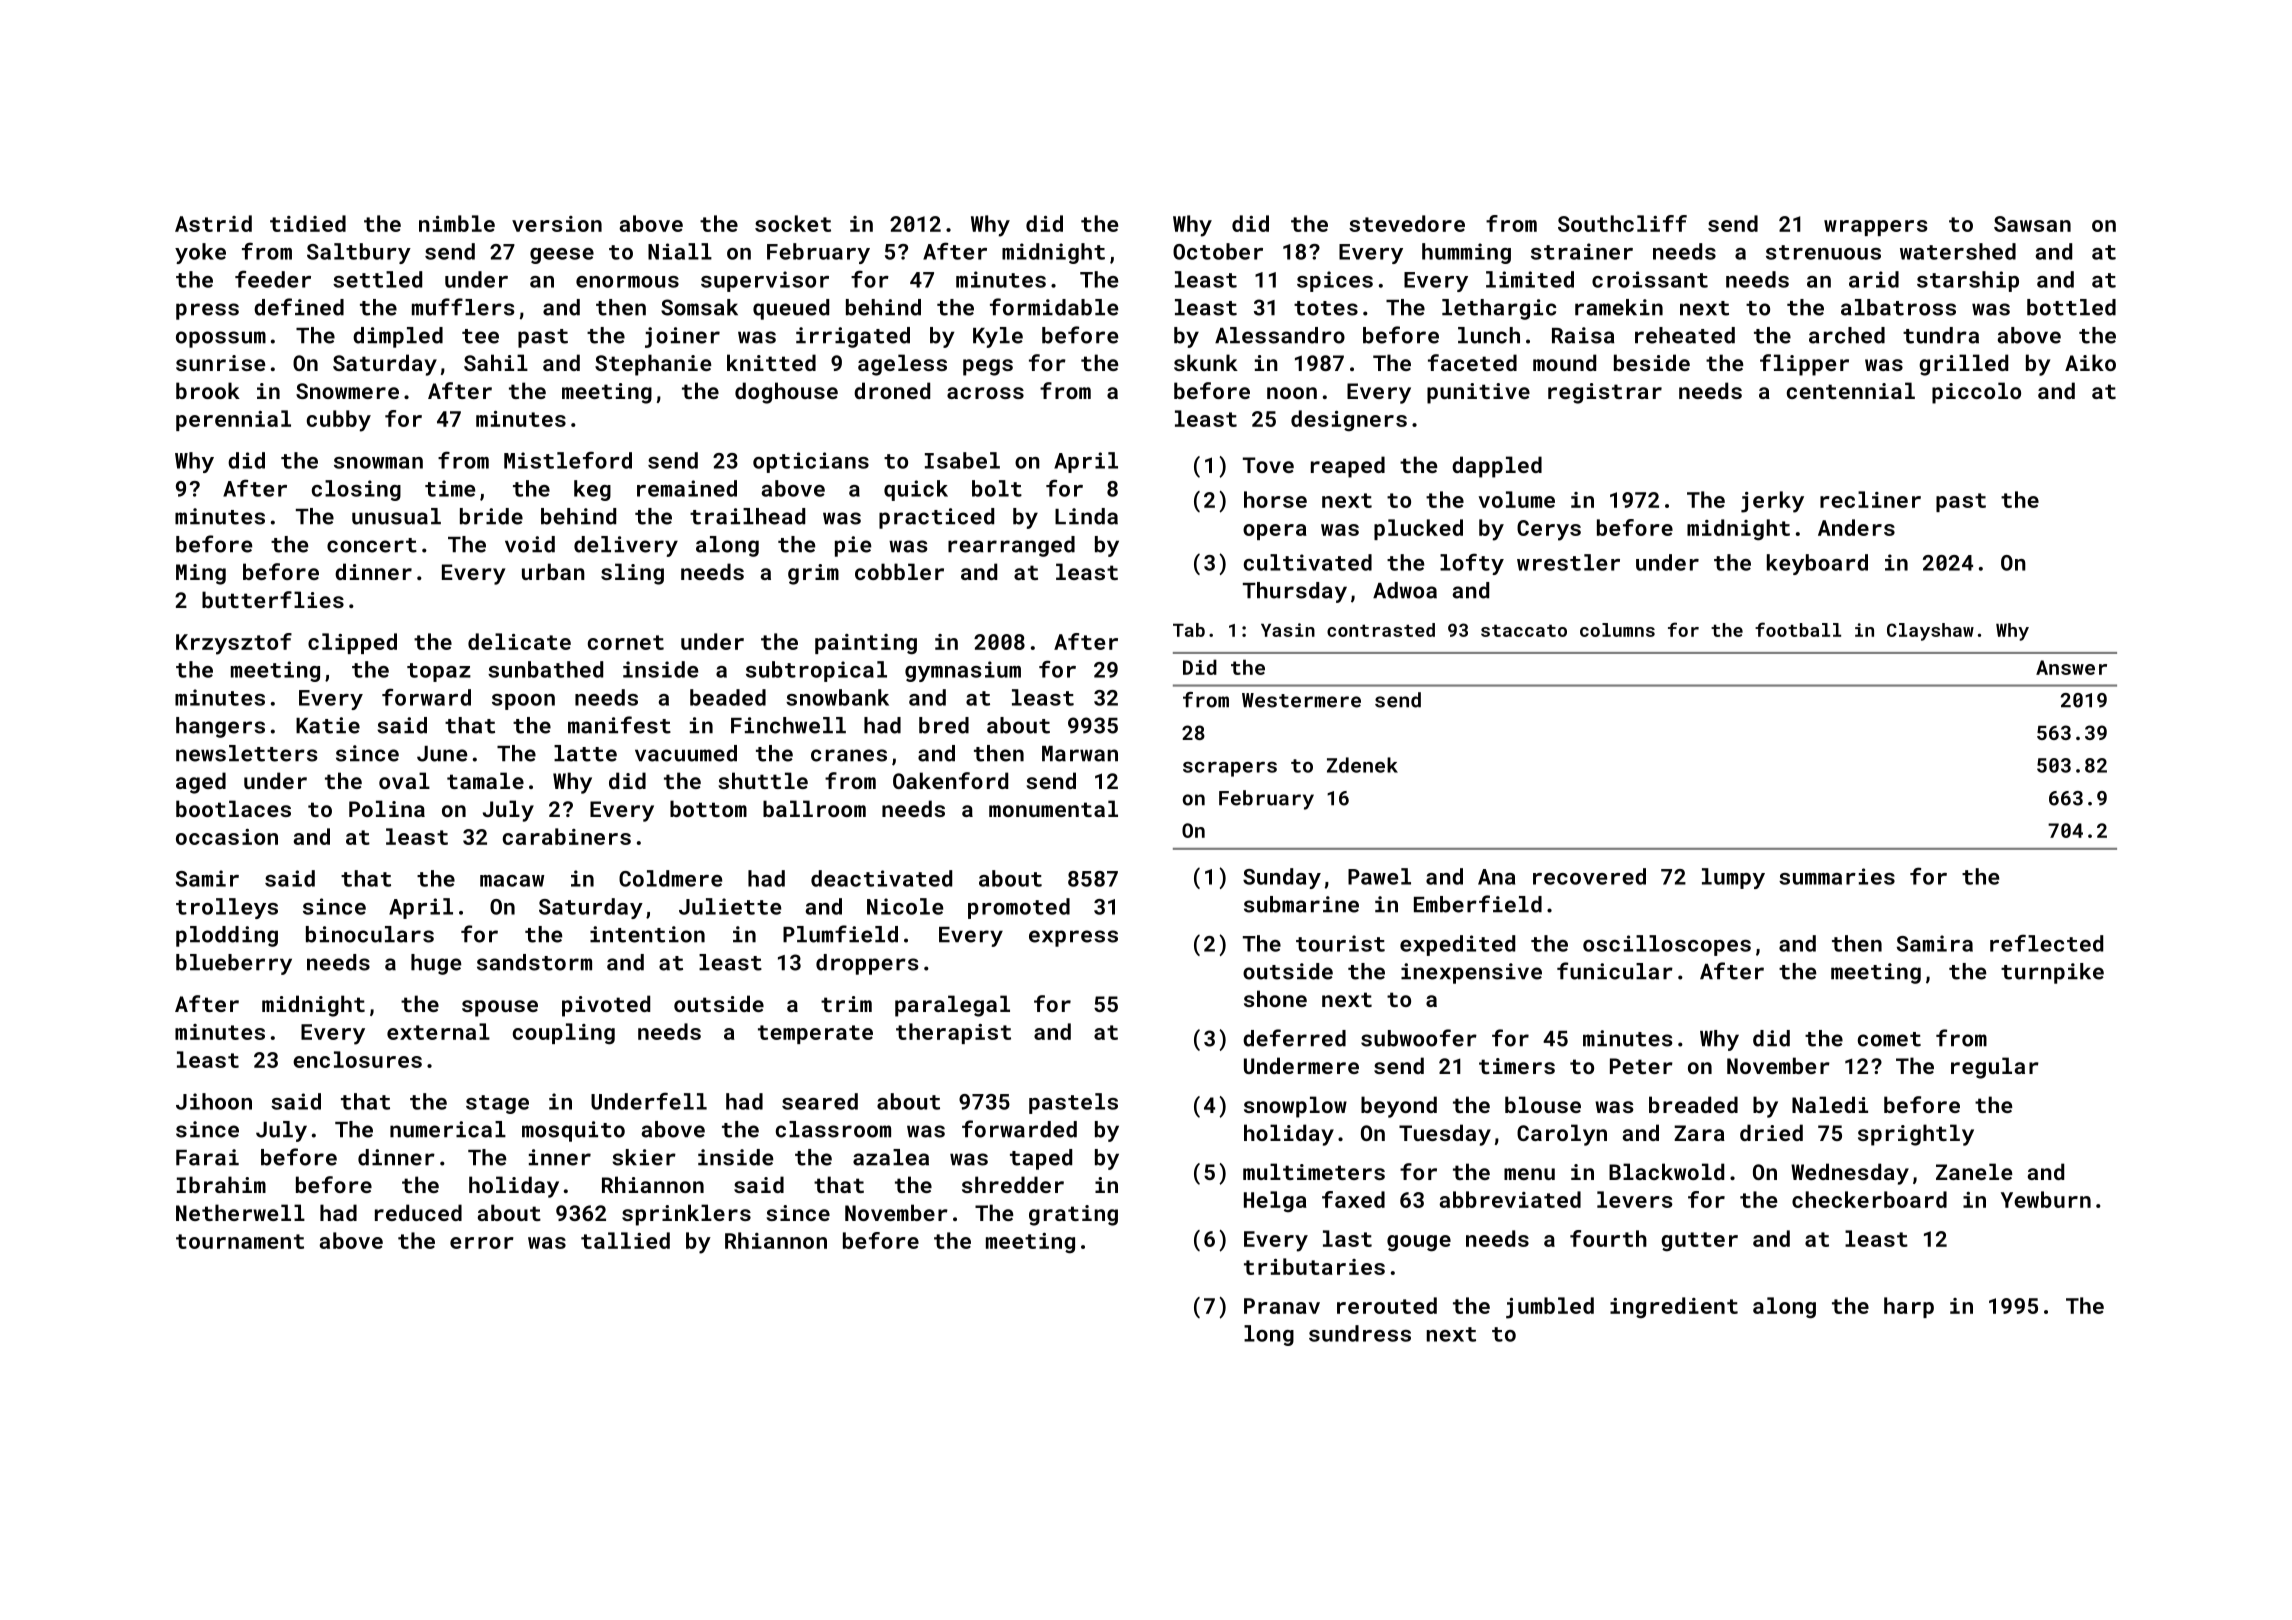 This screenshot has width=2292, height=1620. Describe the element at coordinates (240, 1241) in the screenshot. I see `tournament` at that location.
